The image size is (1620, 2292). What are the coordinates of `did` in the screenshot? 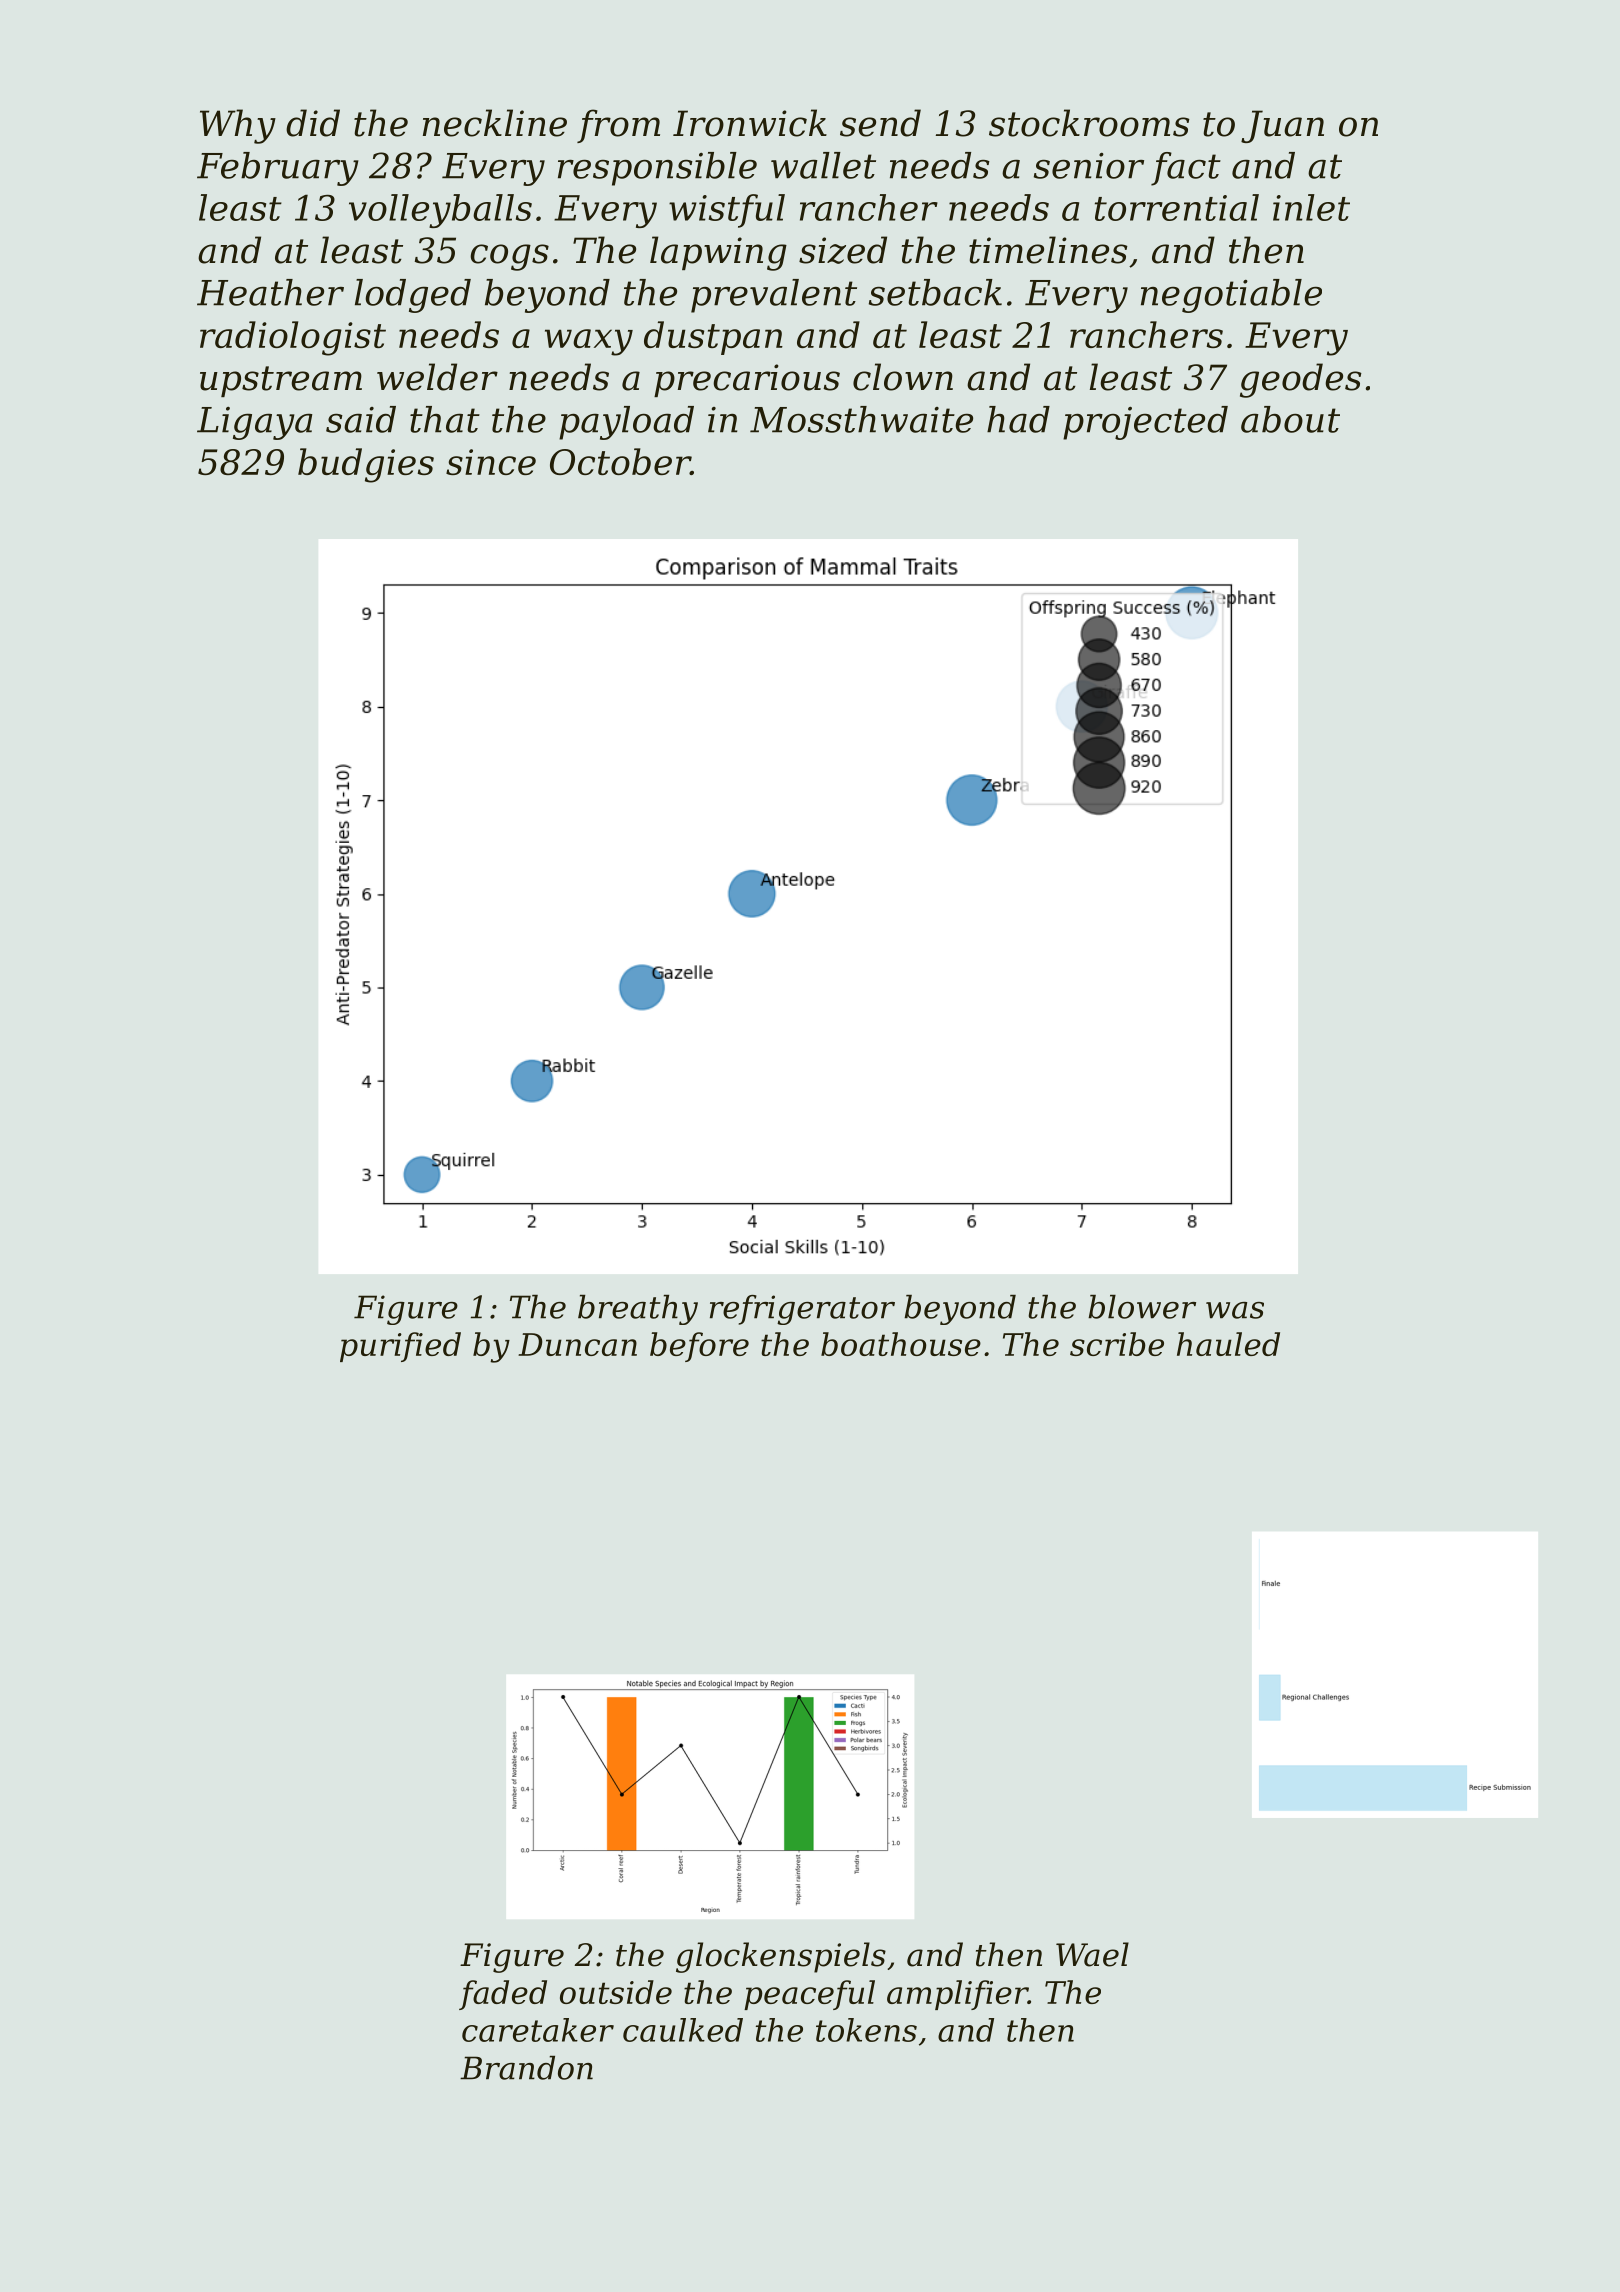 It's located at (313, 123).
